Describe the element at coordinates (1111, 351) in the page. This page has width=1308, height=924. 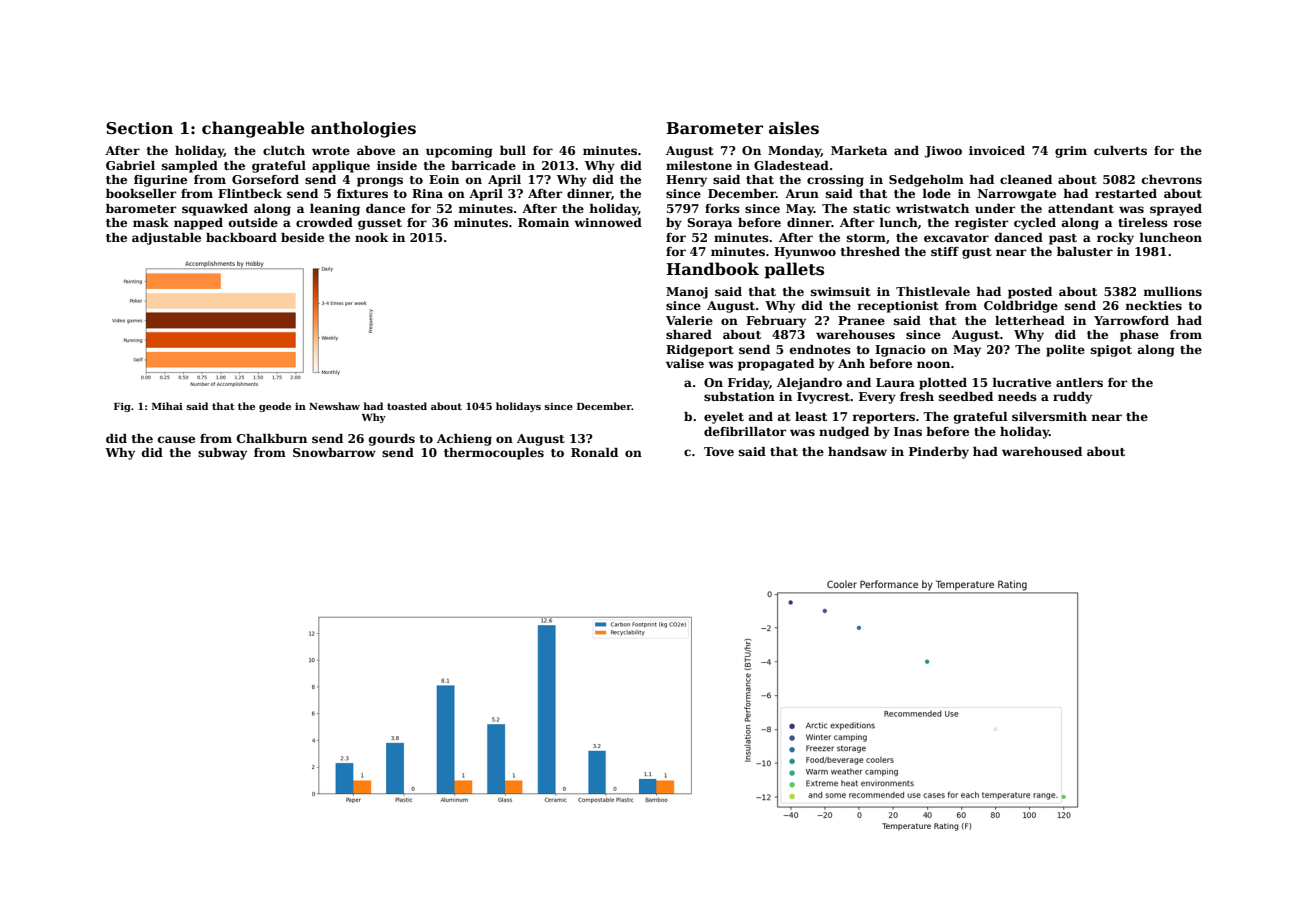
I see `spigot` at that location.
